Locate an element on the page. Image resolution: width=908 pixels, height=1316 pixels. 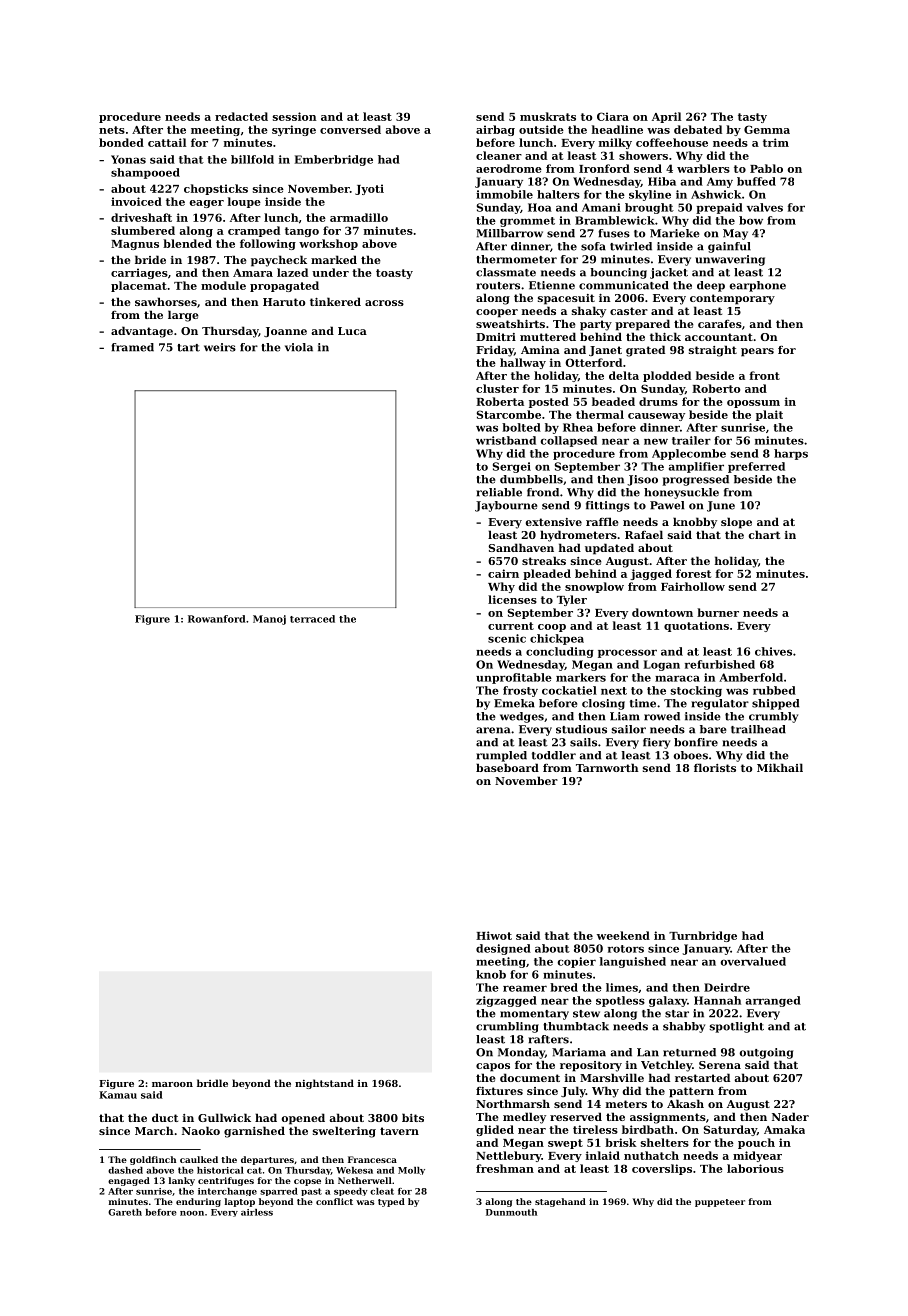
carriages is located at coordinates (139, 273).
